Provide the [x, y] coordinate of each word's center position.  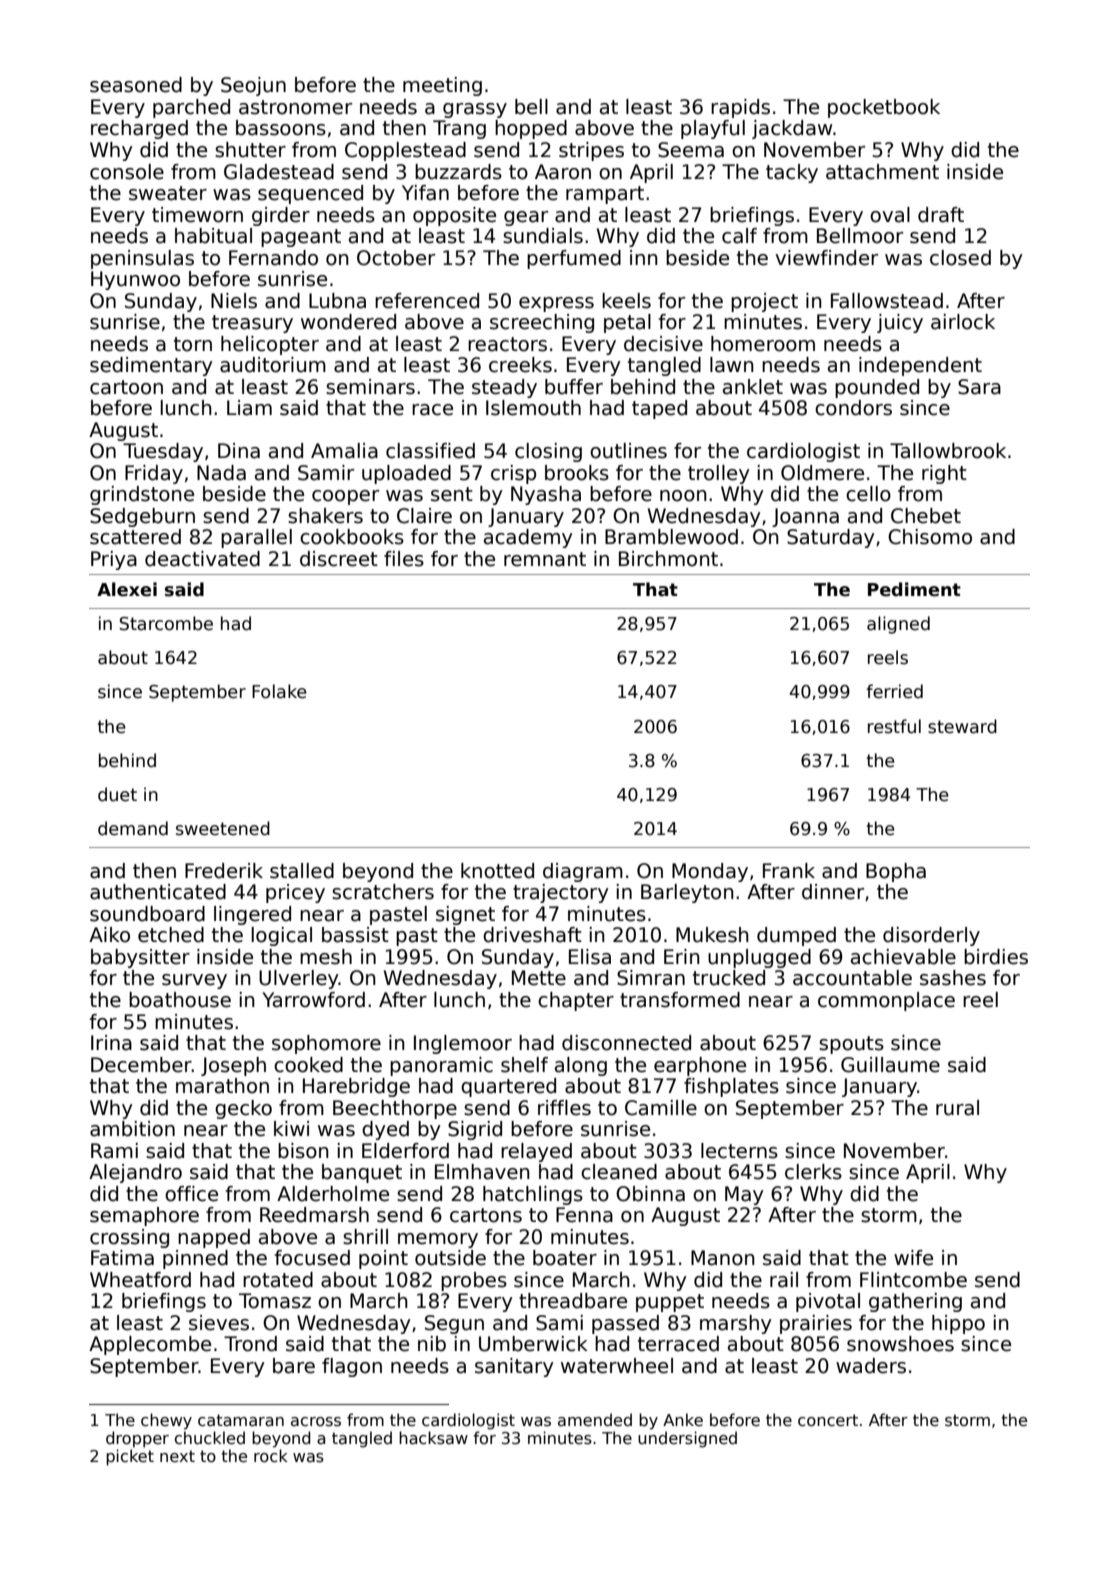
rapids [740, 108]
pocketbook [884, 108]
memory [438, 1240]
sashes [953, 978]
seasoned [136, 85]
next [177, 1456]
